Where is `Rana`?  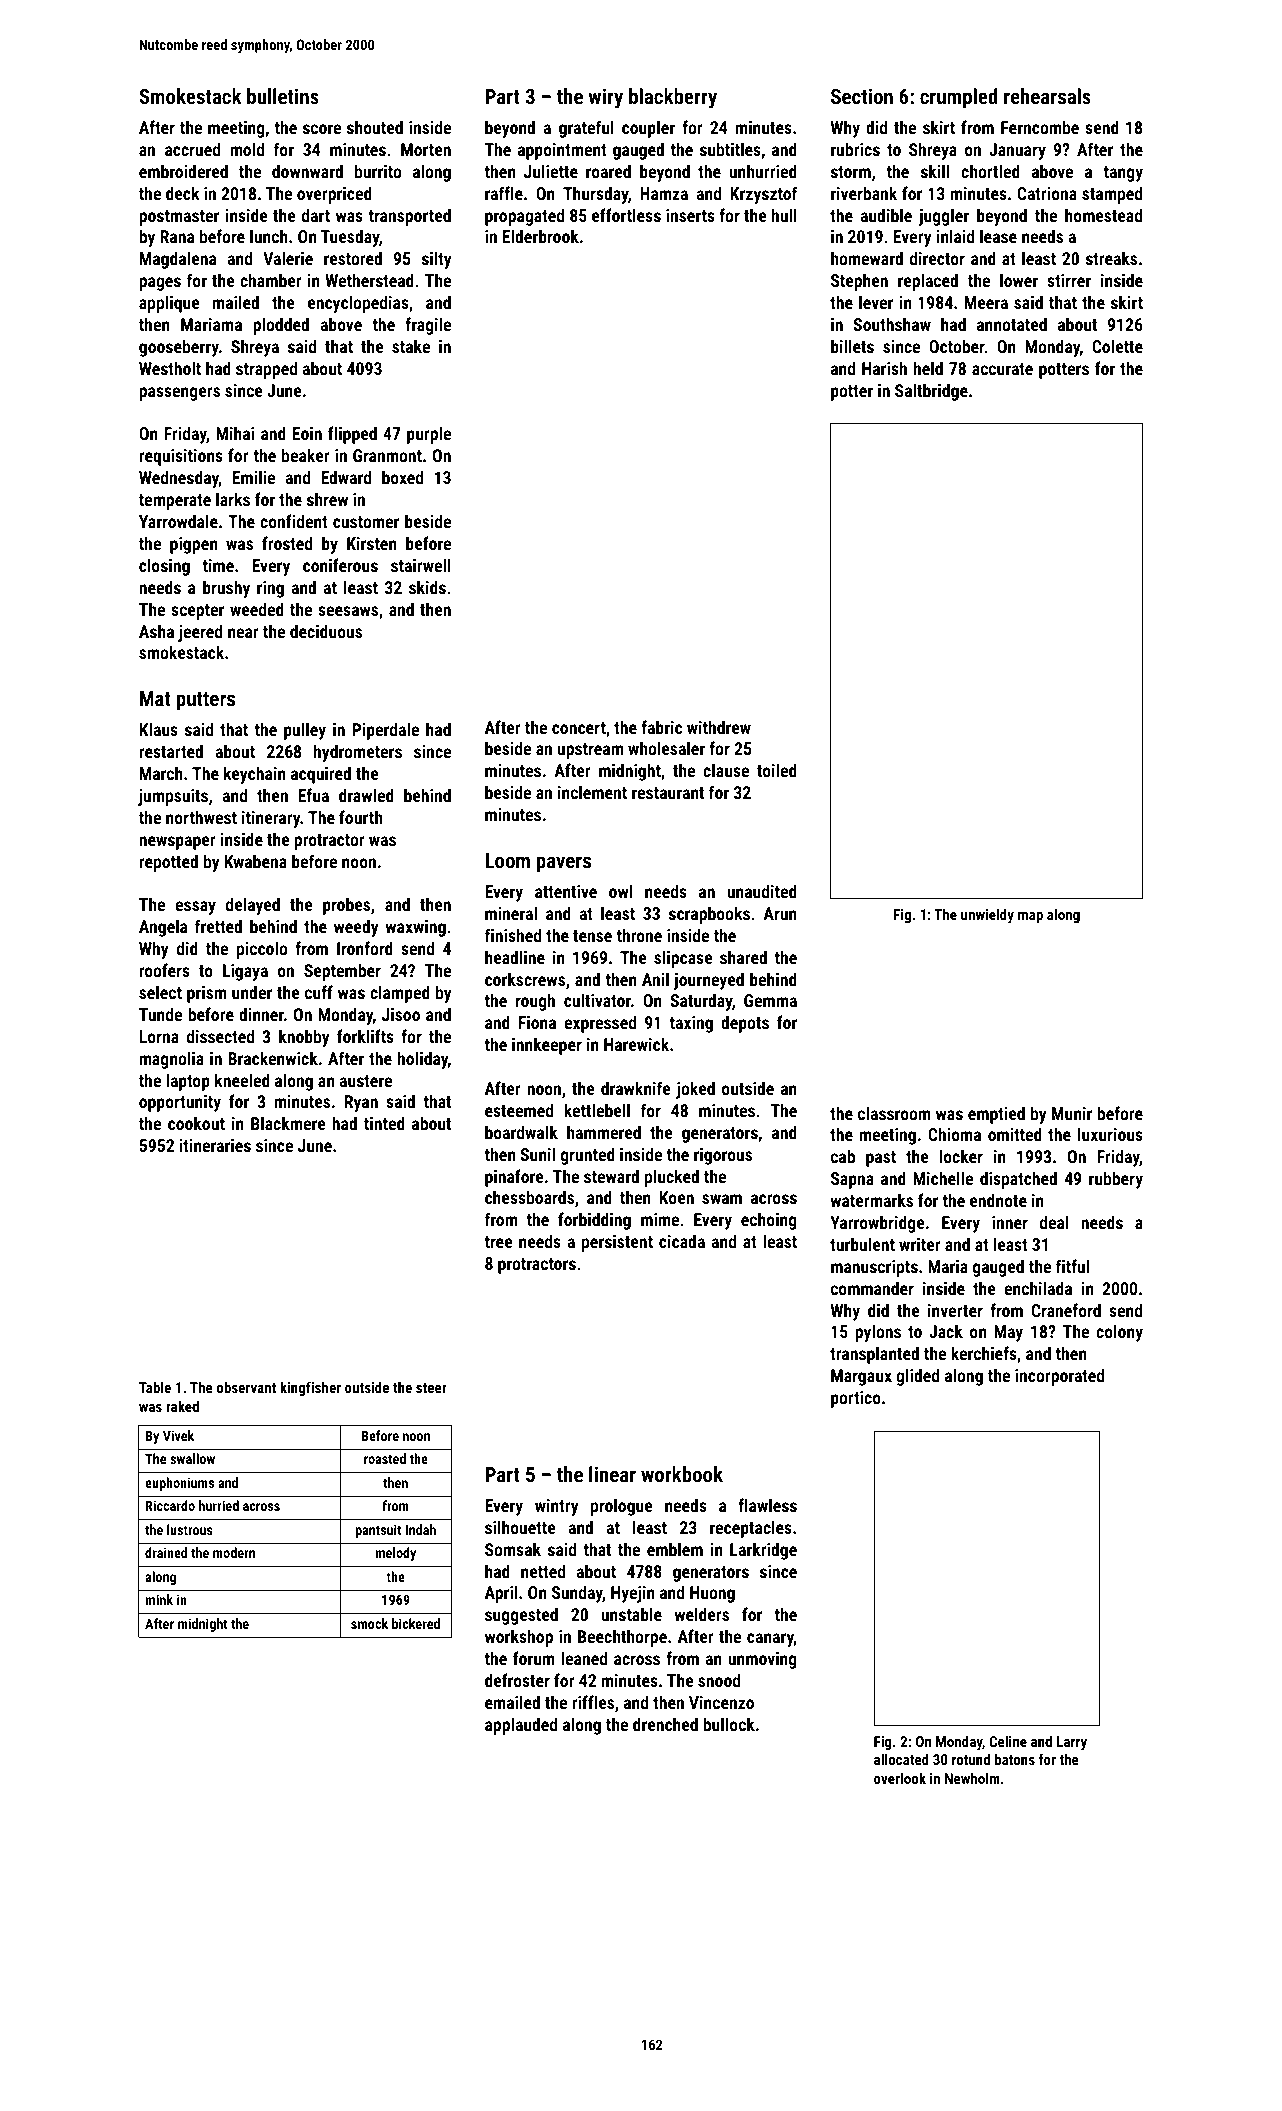 Rana is located at coordinates (177, 236).
